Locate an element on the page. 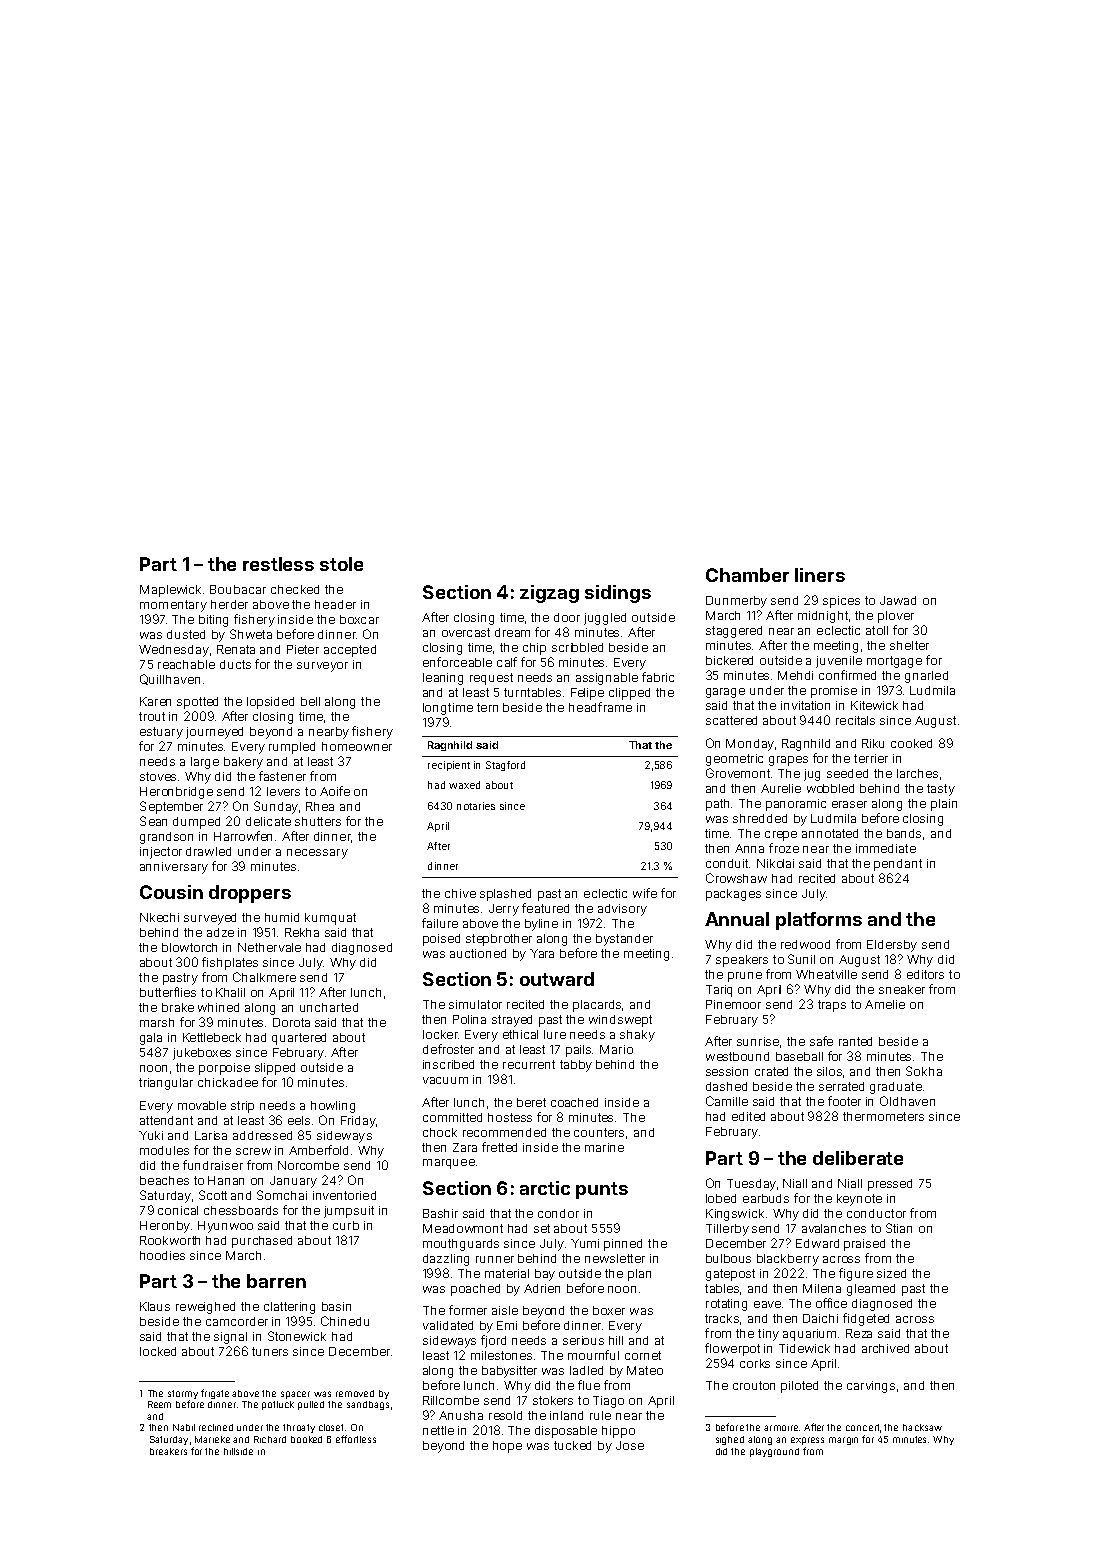 This image has width=1100, height=1555. former is located at coordinates (468, 1310).
